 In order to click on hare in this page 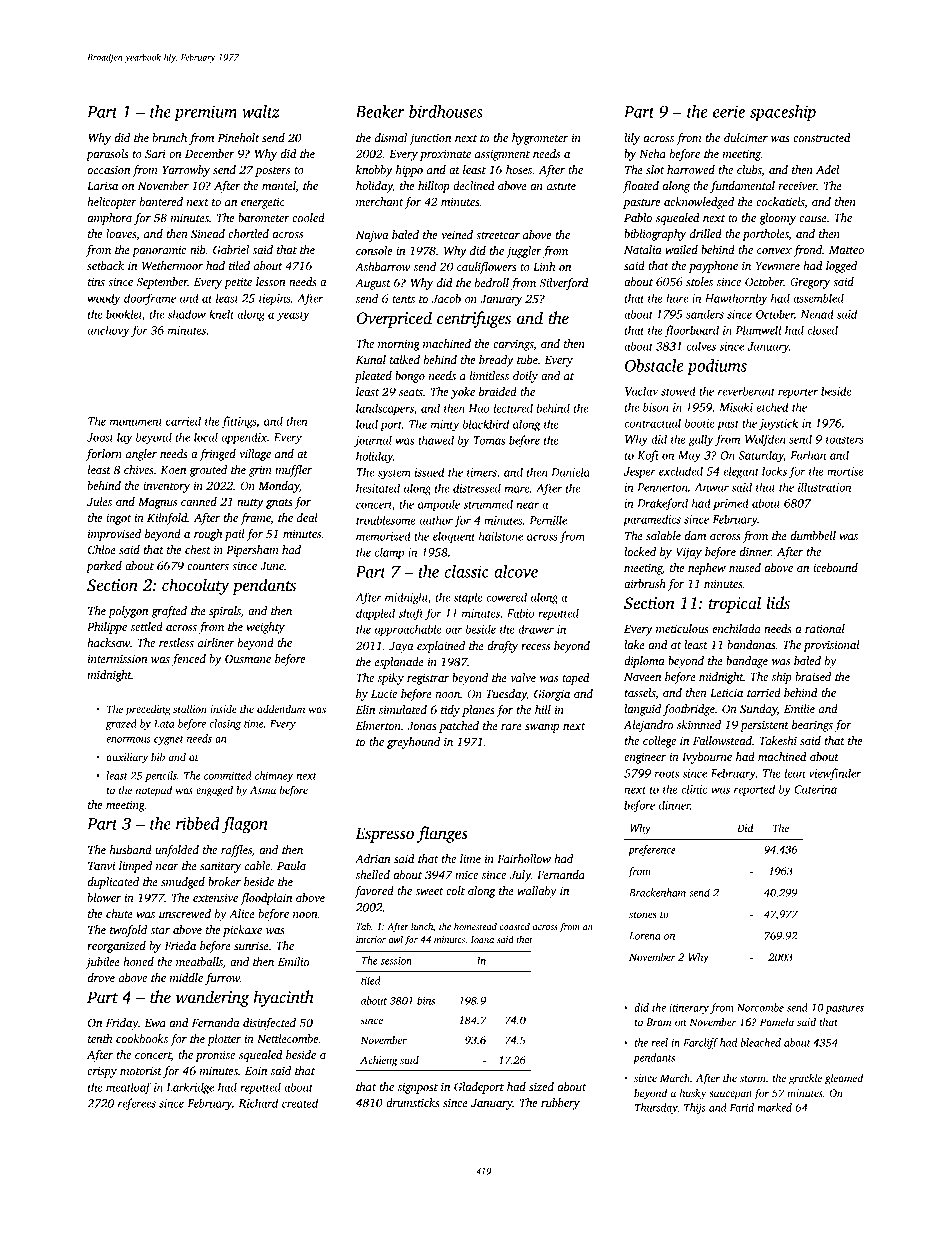, I will do `click(677, 298)`.
